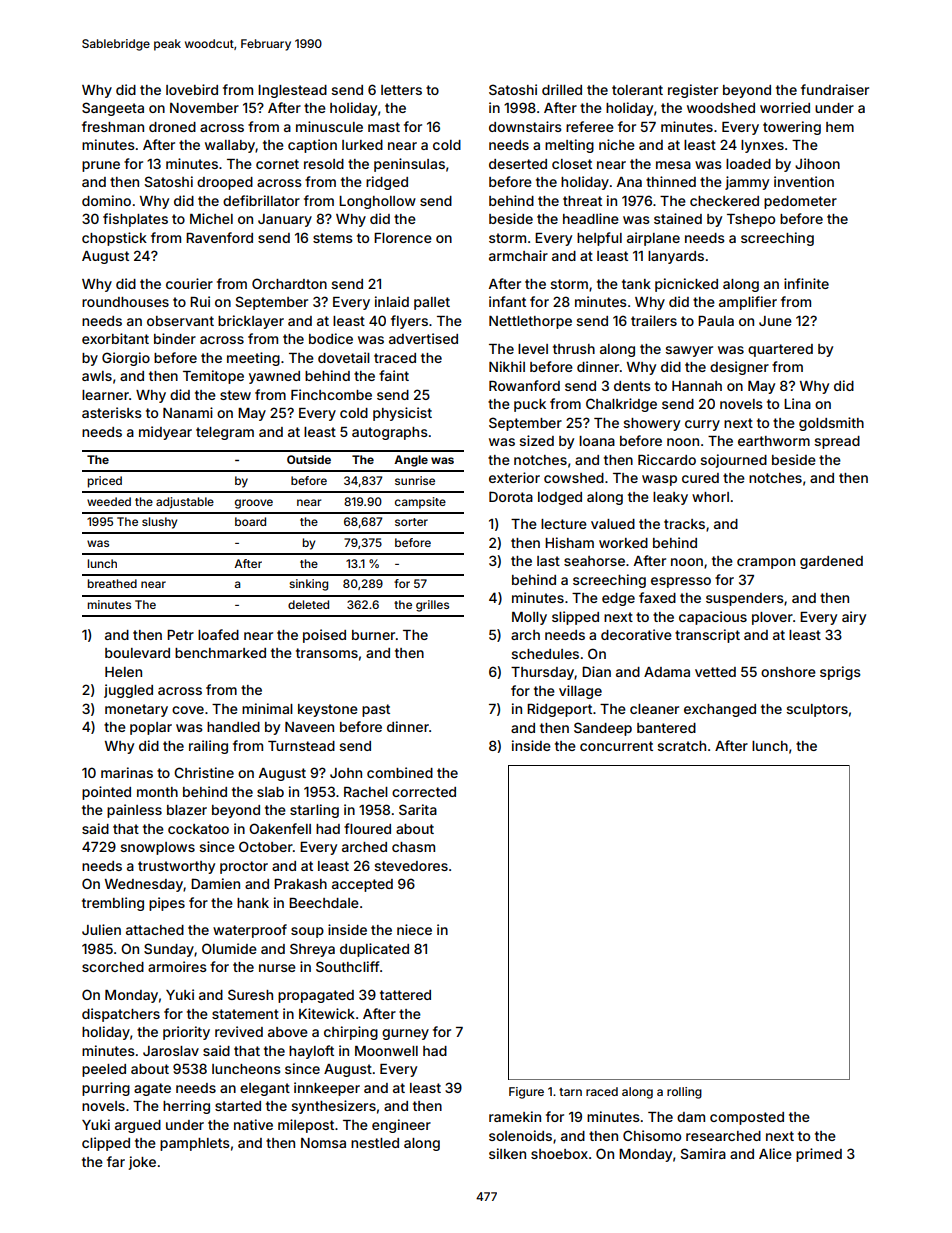 The image size is (952, 1233). I want to click on priced, so click(105, 482).
